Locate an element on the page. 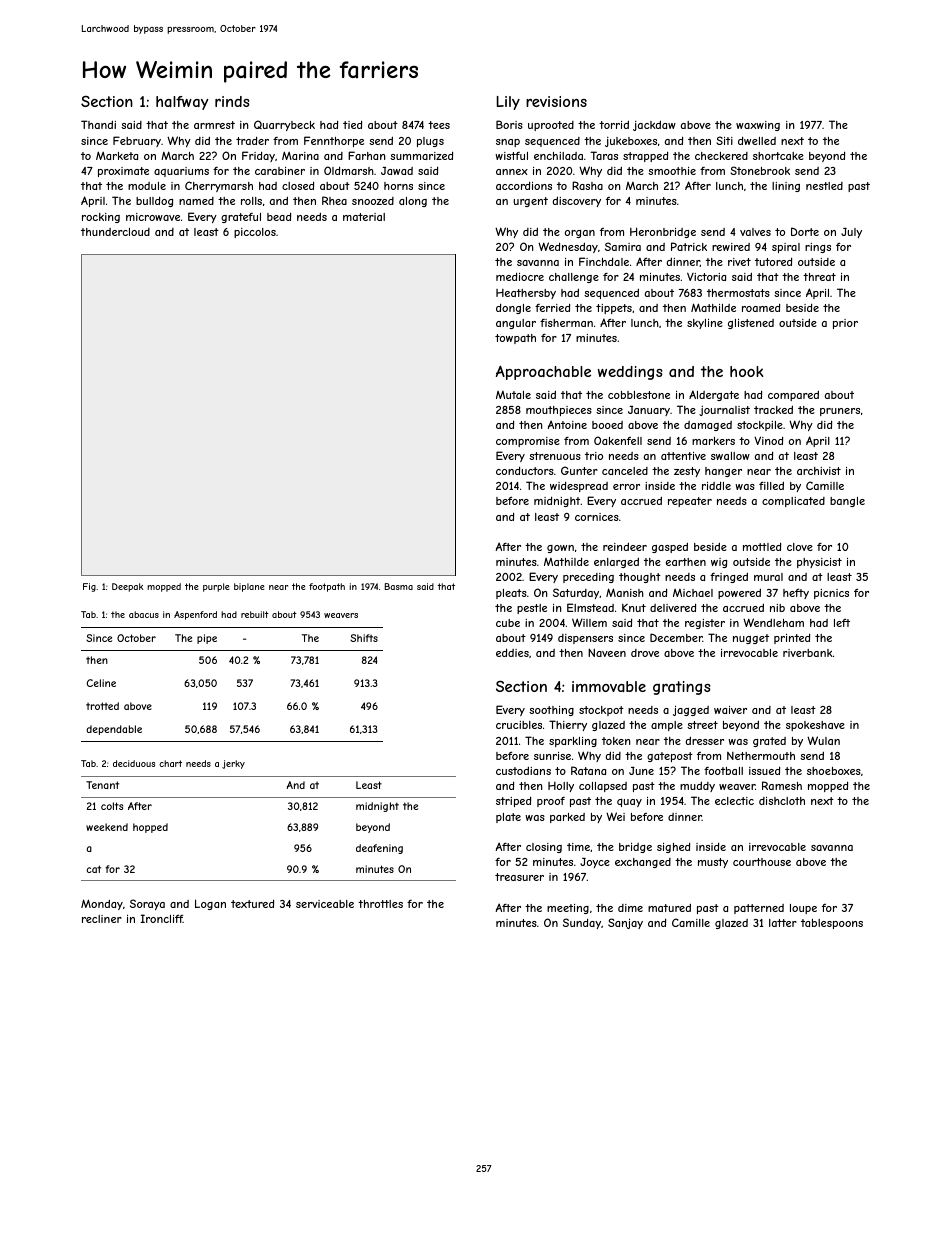 Image resolution: width=952 pixels, height=1233 pixels. bangle is located at coordinates (847, 502).
